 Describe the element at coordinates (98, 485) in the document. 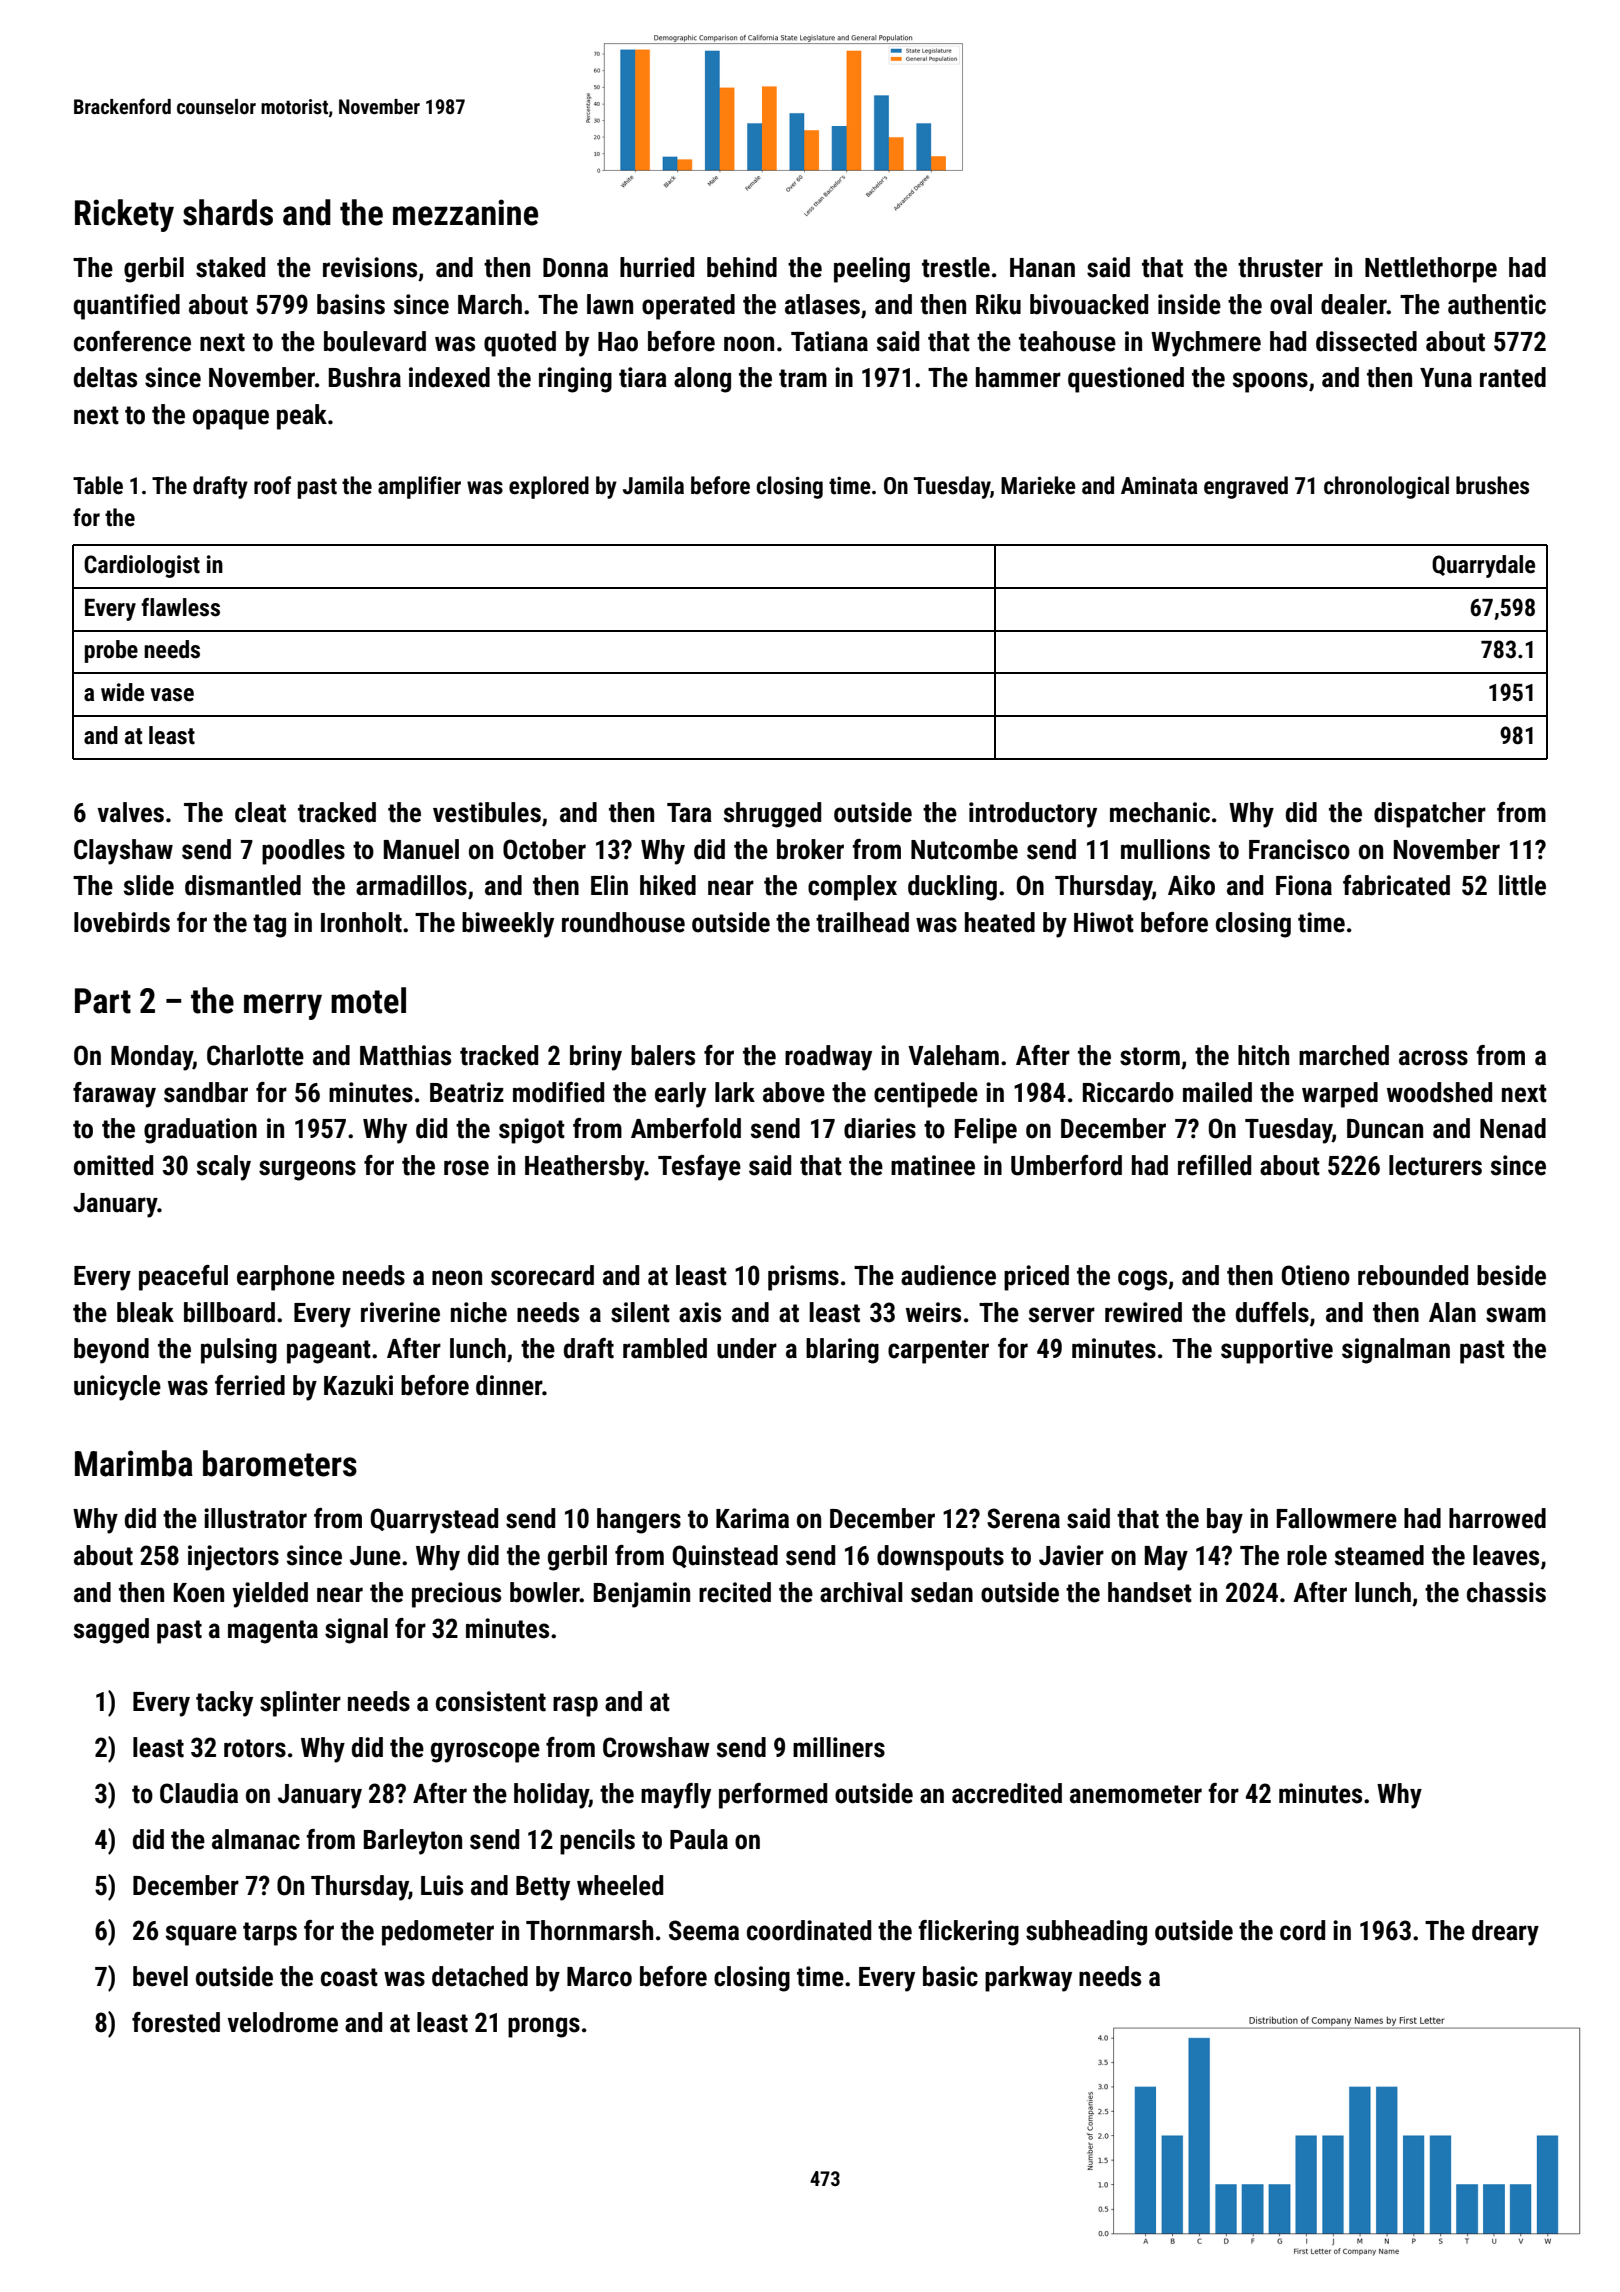

I see `Table` at that location.
